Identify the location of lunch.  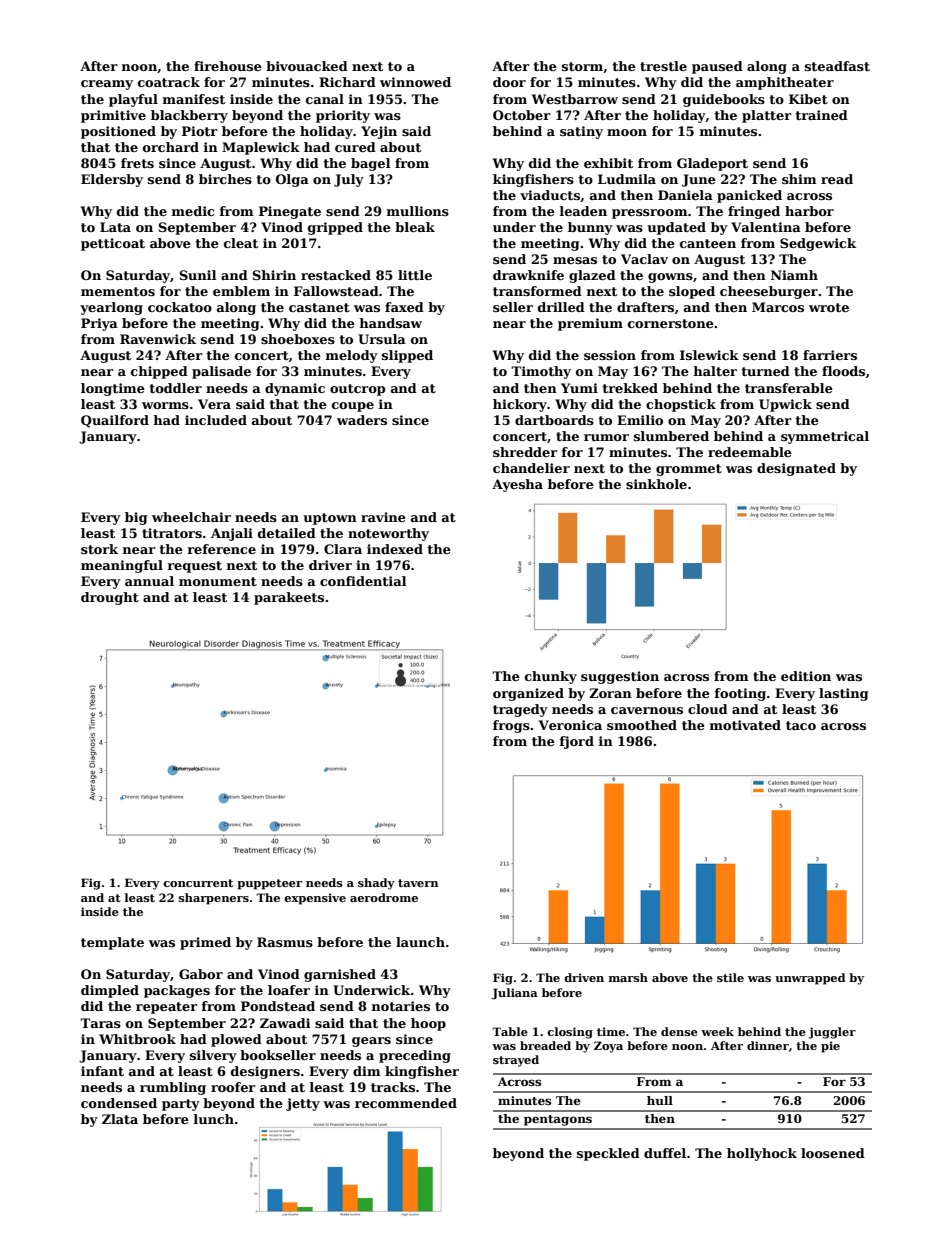
(214, 1119).
